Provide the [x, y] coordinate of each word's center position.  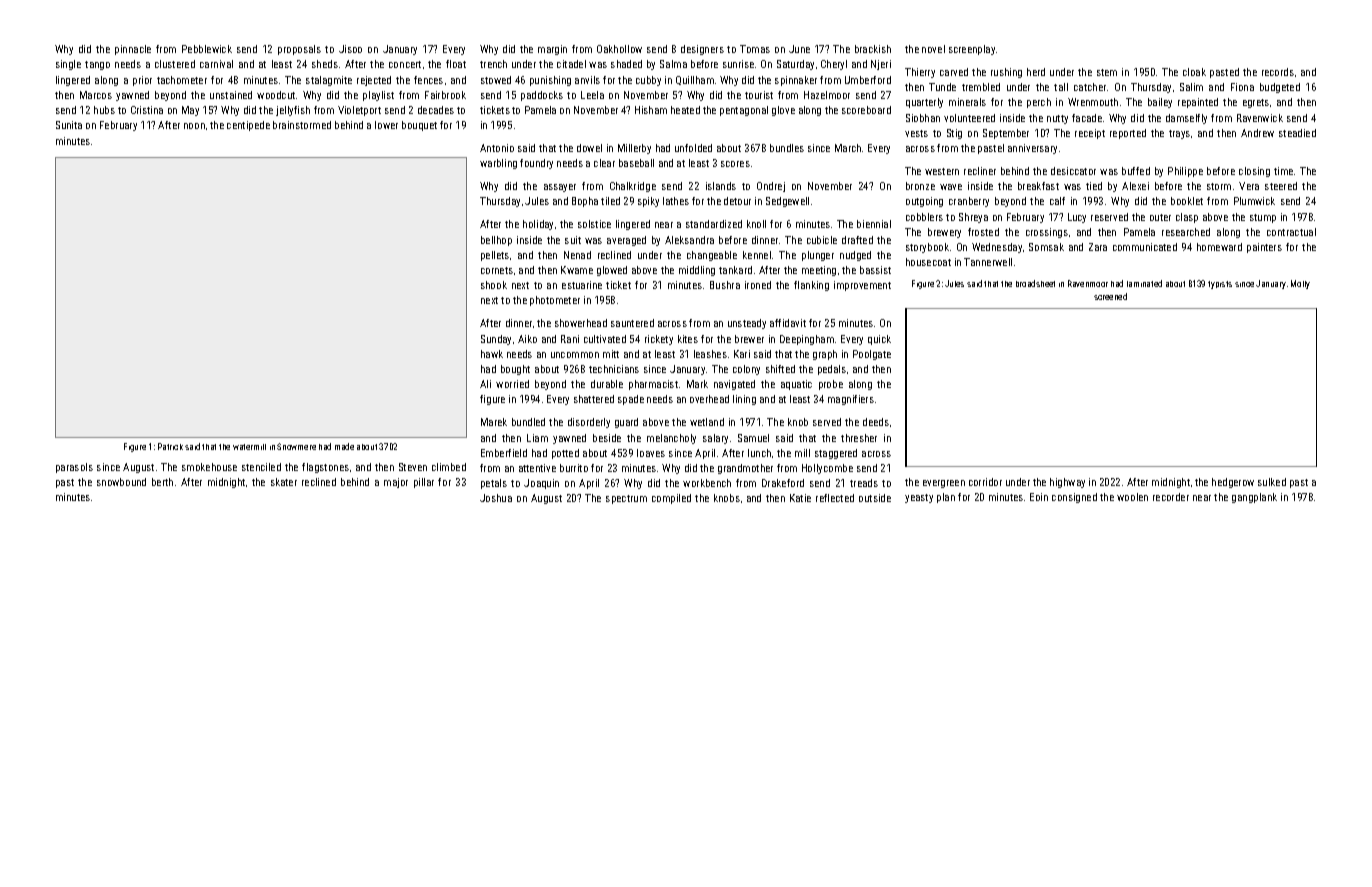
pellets [495, 256]
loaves [651, 453]
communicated [1145, 247]
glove [783, 111]
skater [284, 482]
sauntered [632, 323]
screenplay [972, 50]
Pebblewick [207, 49]
